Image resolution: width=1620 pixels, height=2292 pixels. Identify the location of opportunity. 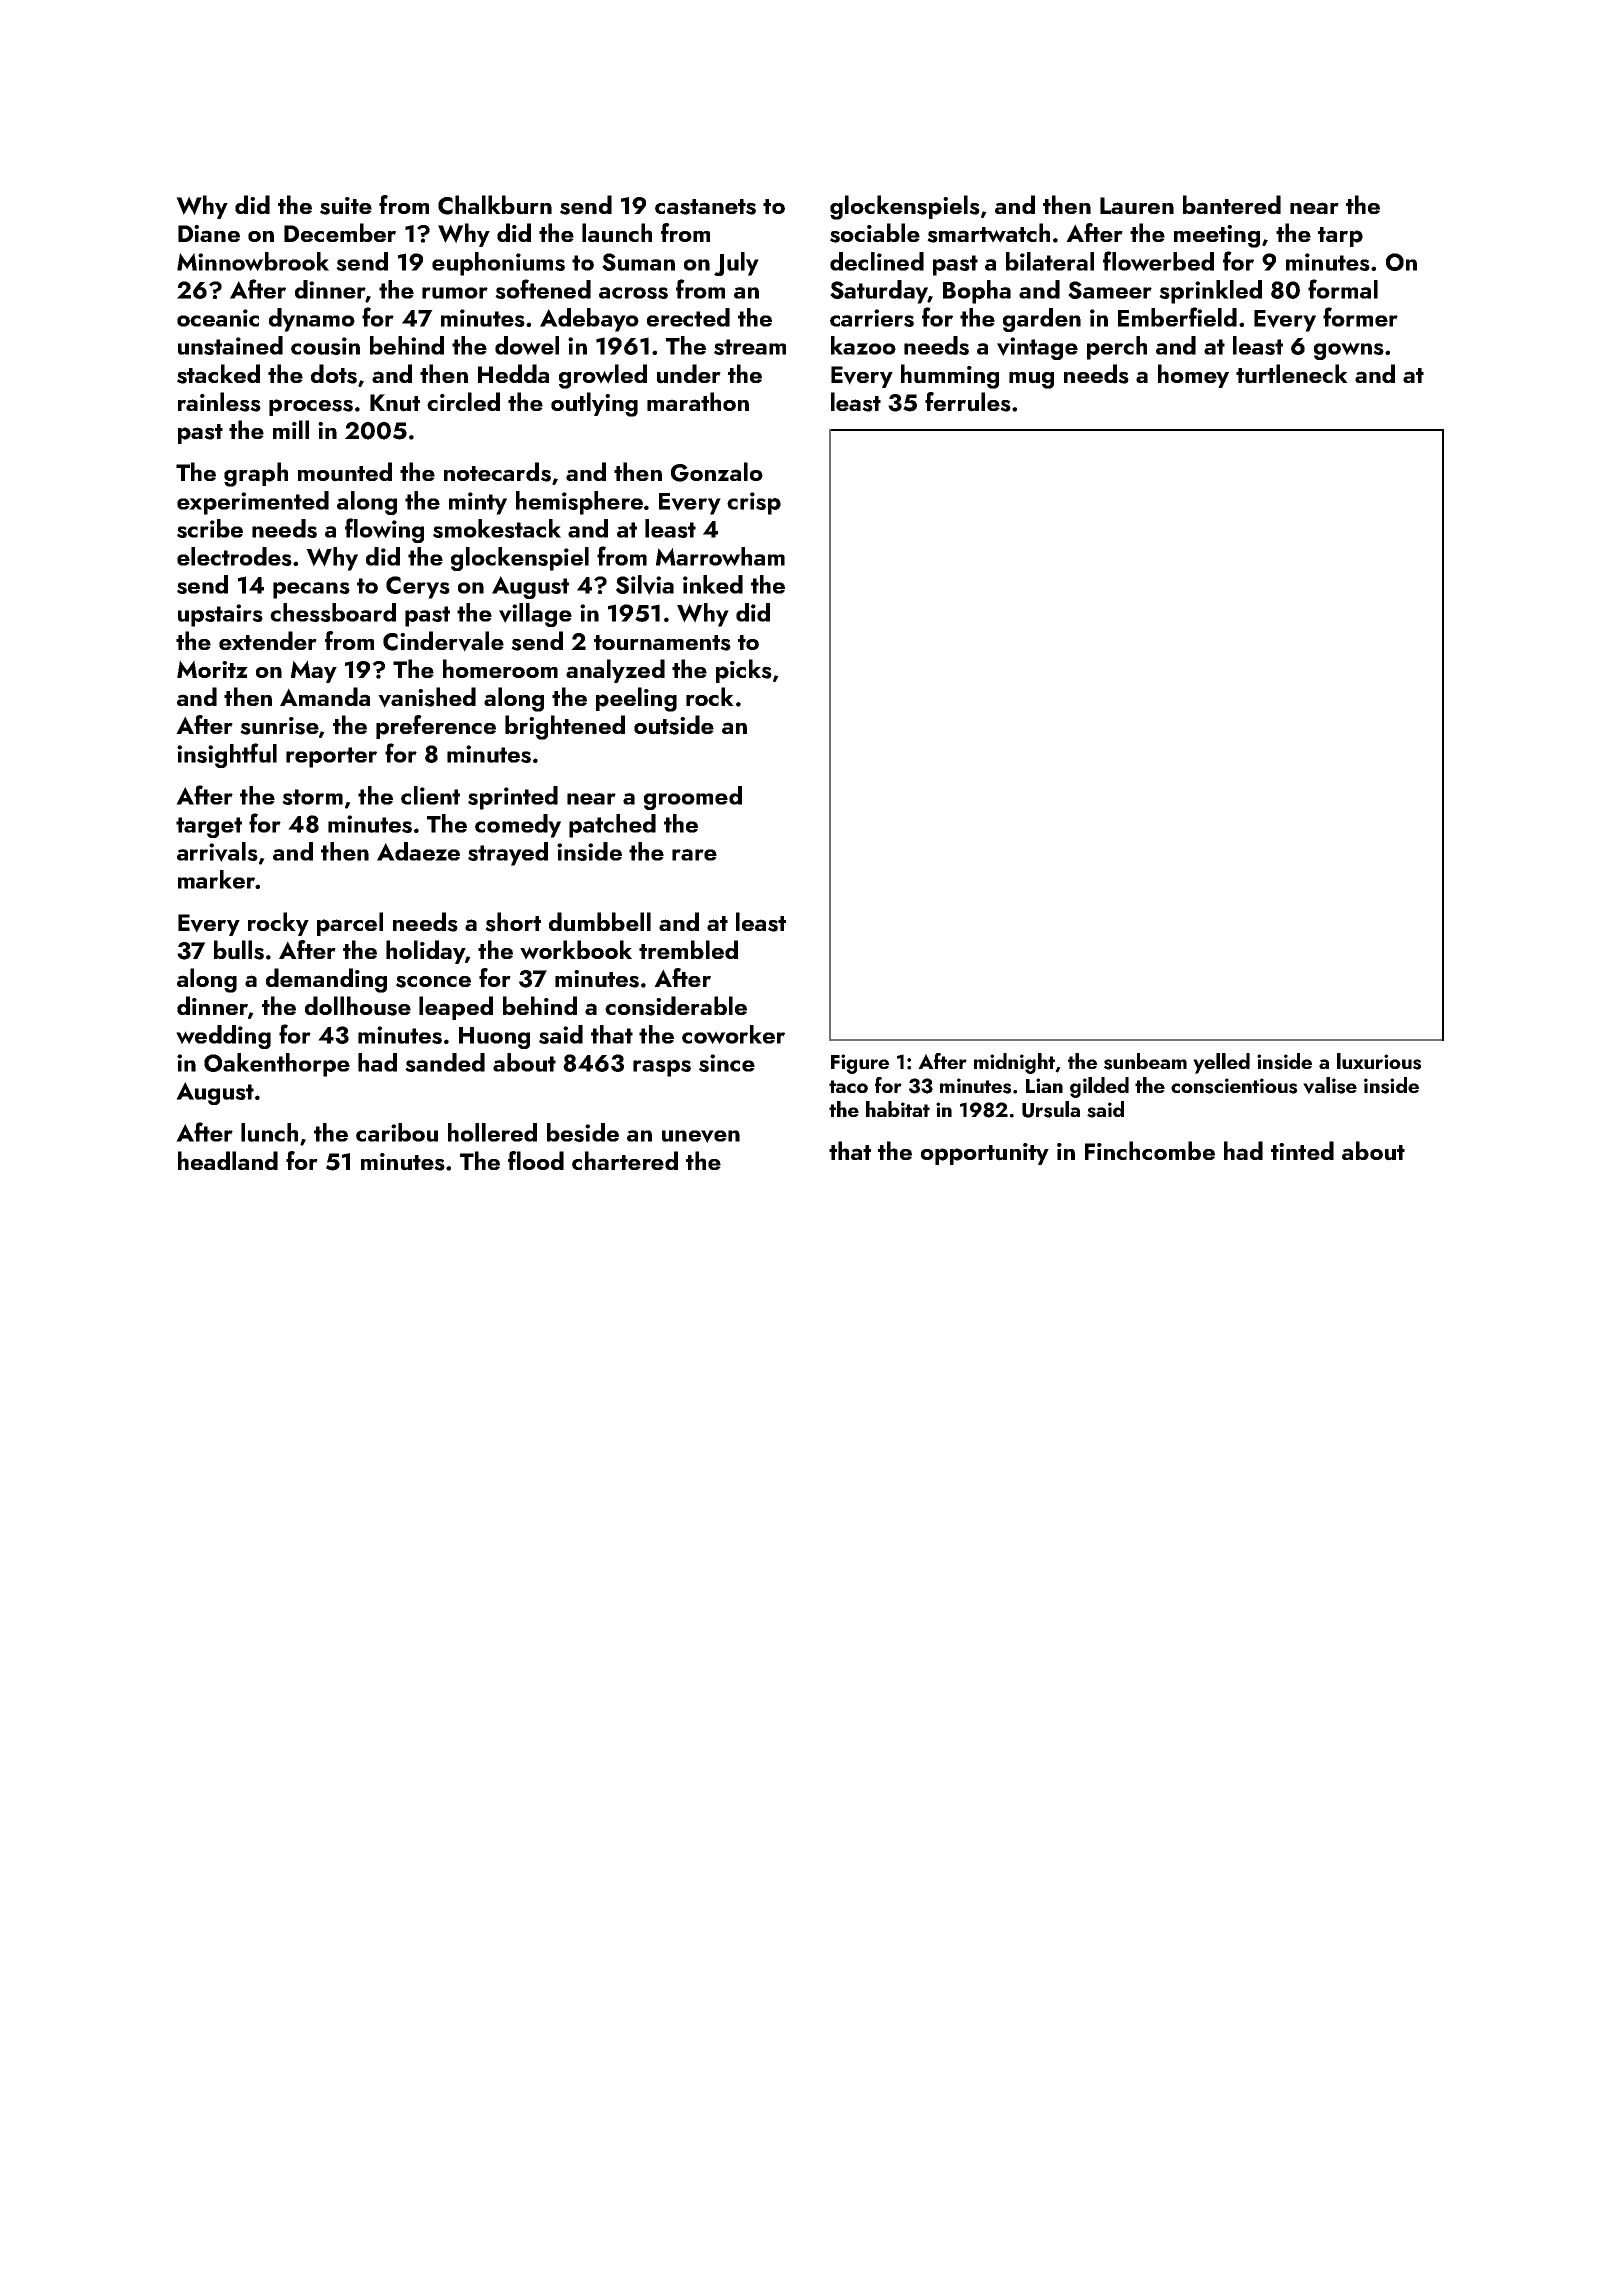
(985, 1154).
